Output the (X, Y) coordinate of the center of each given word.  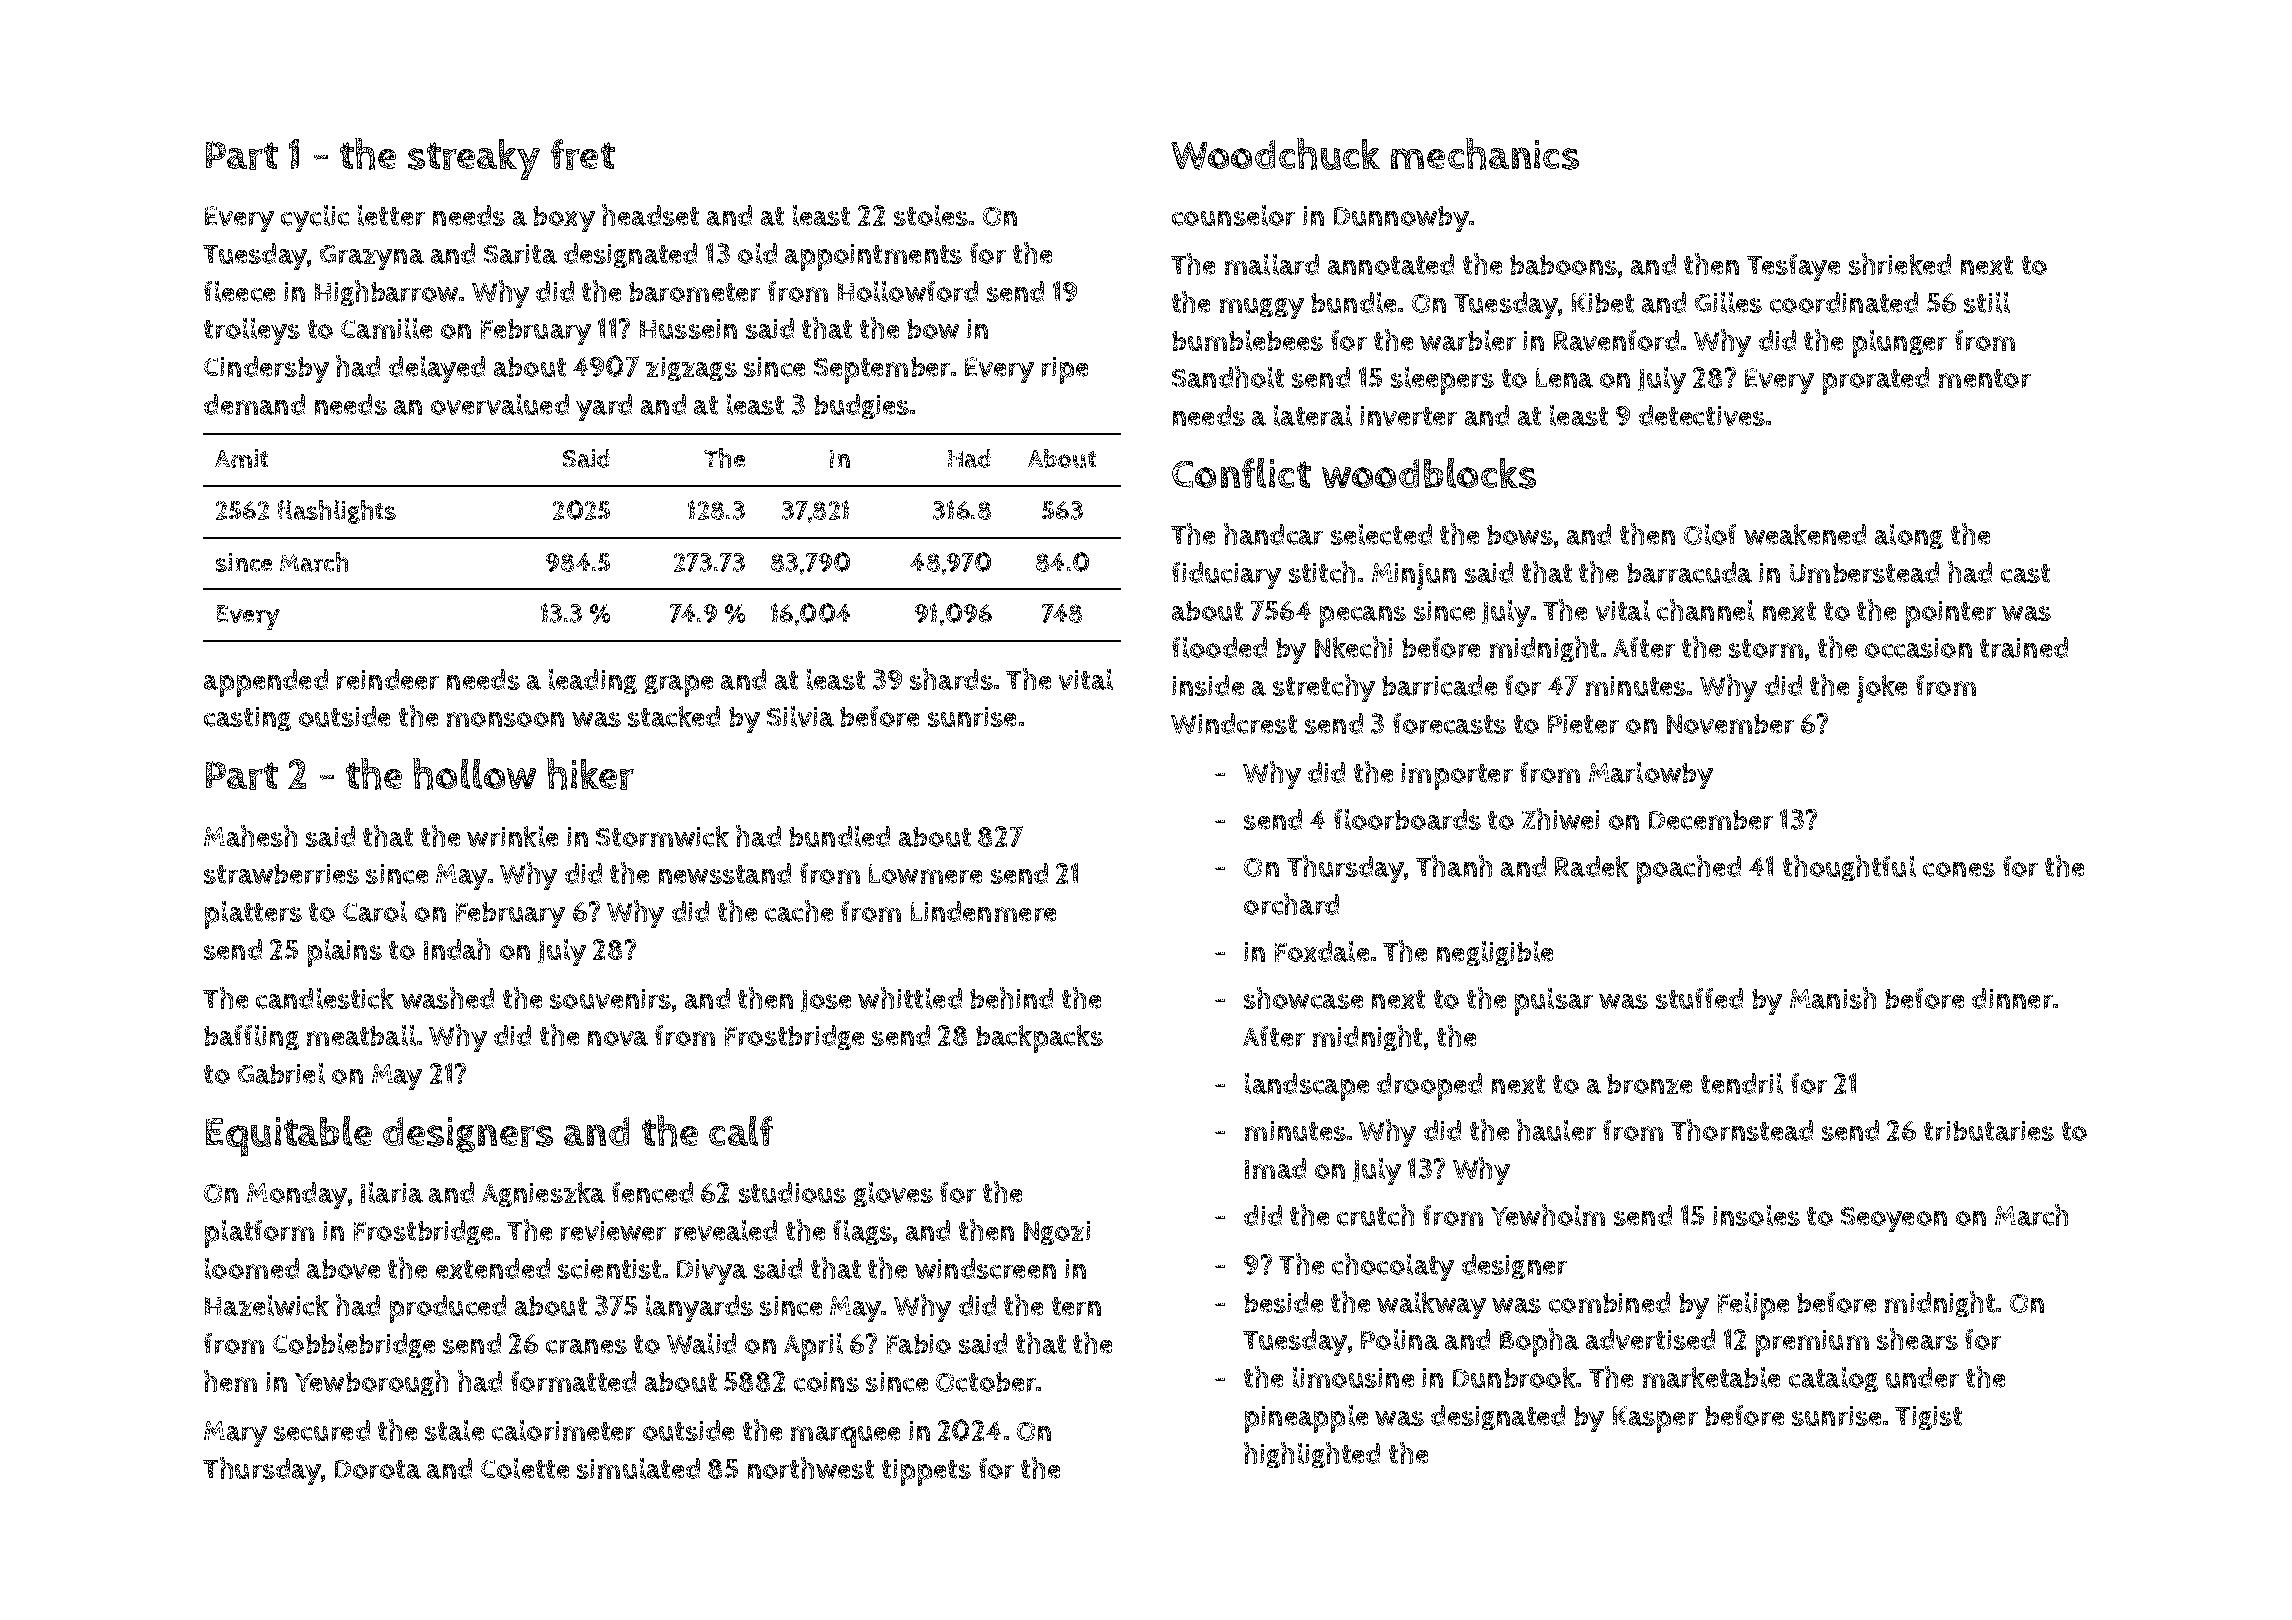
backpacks (1039, 1039)
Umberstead (1864, 572)
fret (583, 154)
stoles (931, 215)
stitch (1322, 572)
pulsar (1554, 1002)
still (1987, 302)
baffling (251, 1037)
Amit (241, 458)
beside (1283, 1302)
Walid (701, 1343)
